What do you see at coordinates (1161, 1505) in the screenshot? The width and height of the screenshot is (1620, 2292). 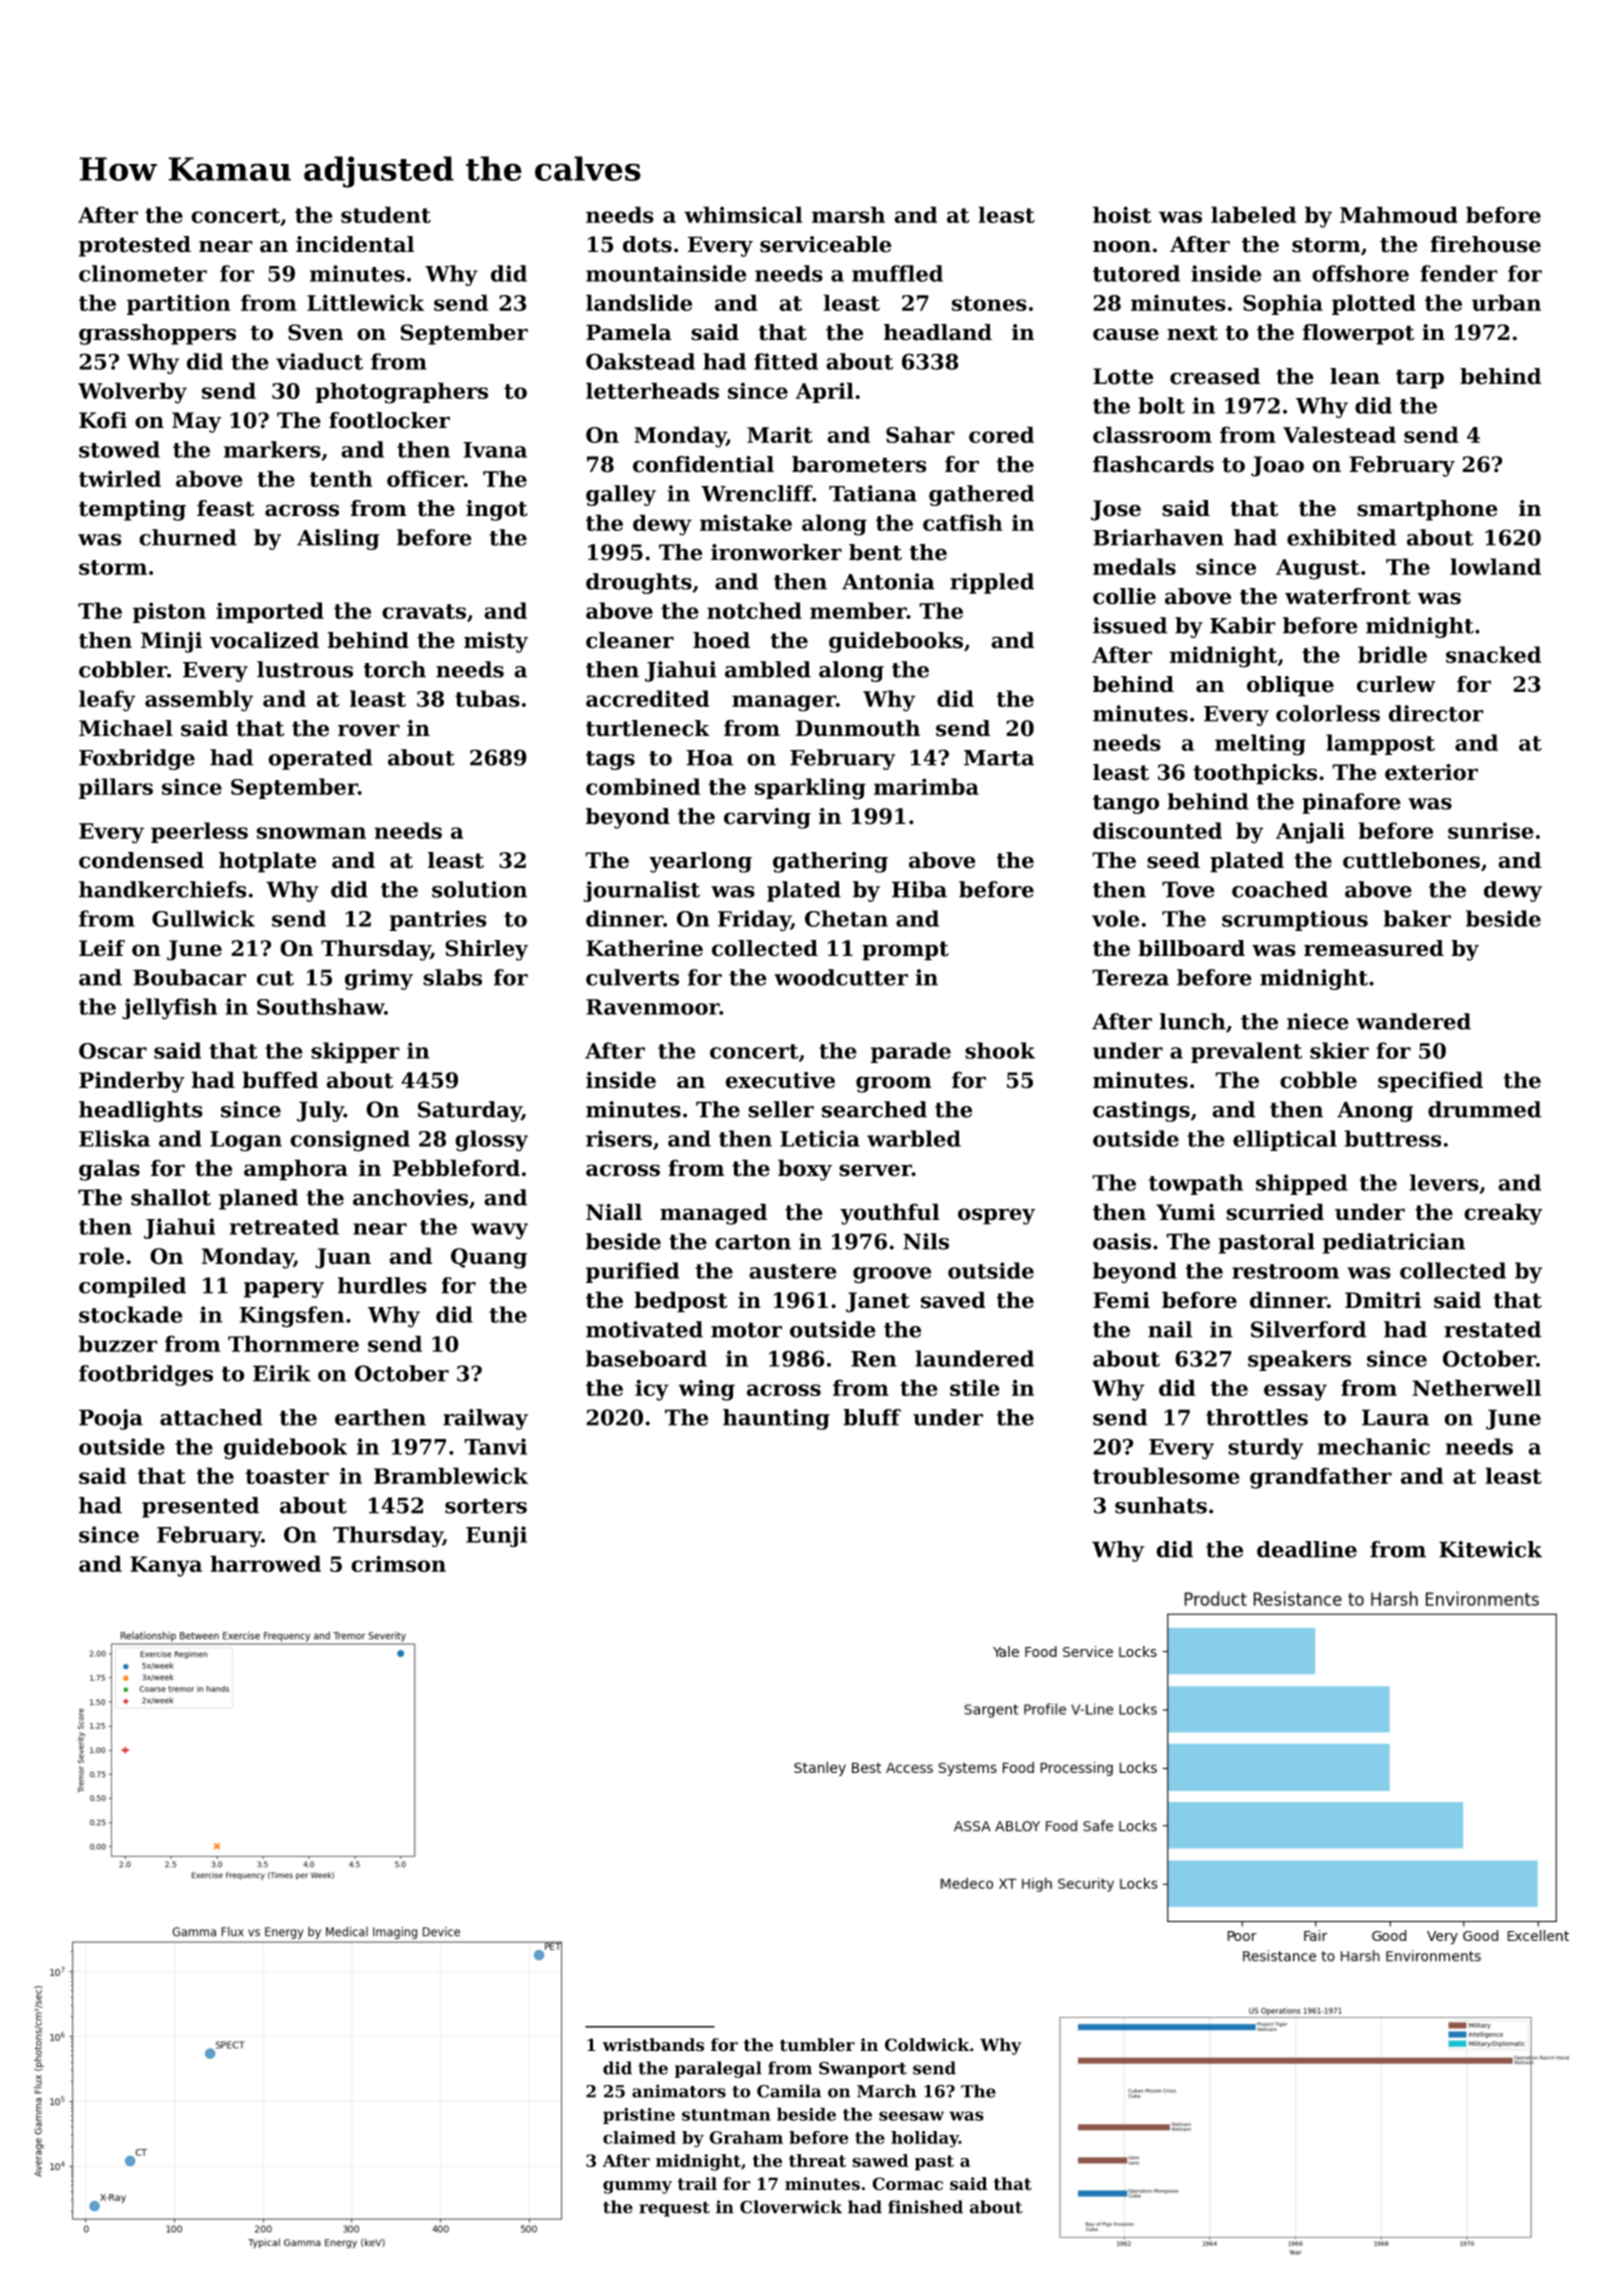 I see `sunhats` at bounding box center [1161, 1505].
